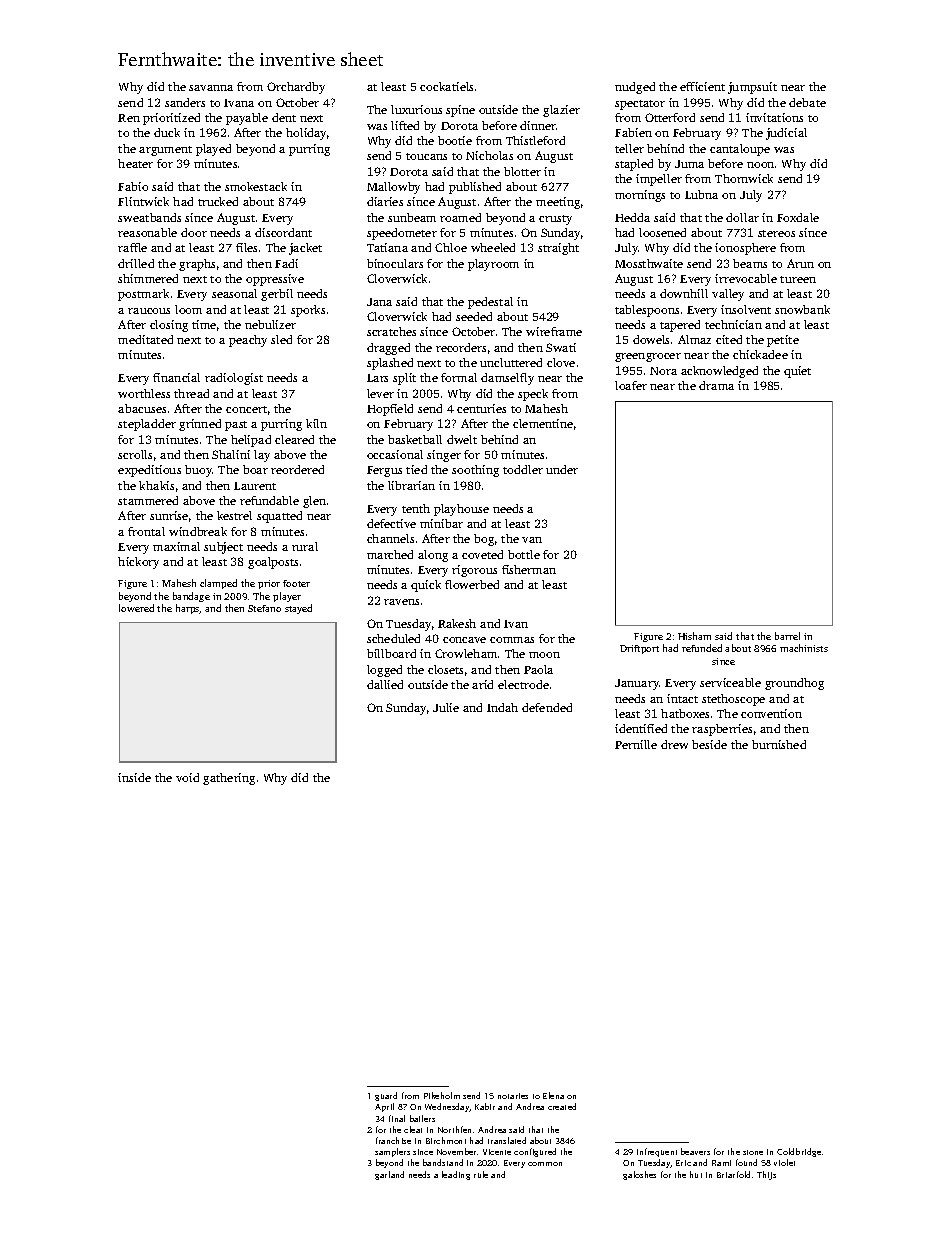 The height and width of the screenshot is (1233, 952). I want to click on subject, so click(223, 548).
